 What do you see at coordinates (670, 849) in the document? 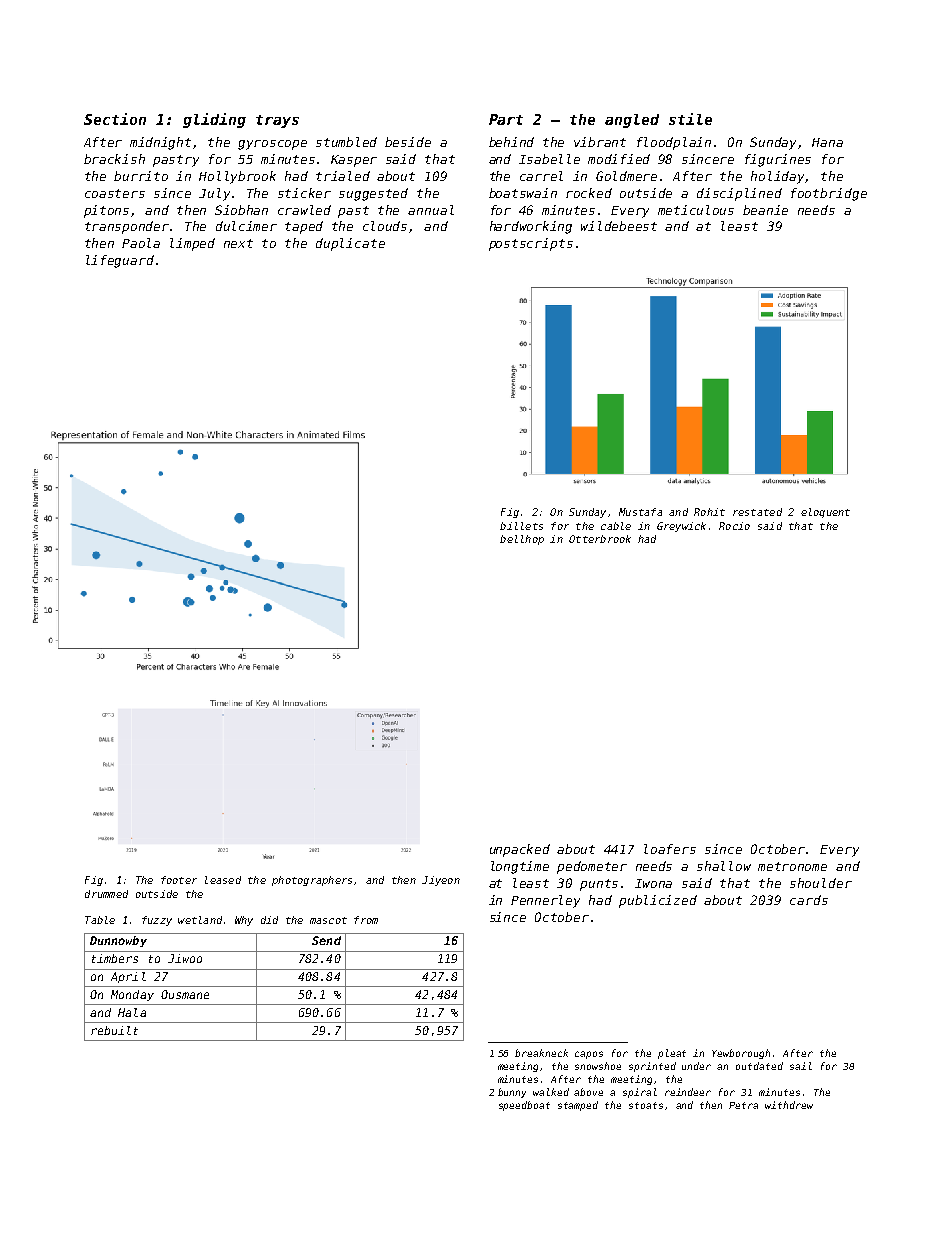
I see `loafers` at bounding box center [670, 849].
